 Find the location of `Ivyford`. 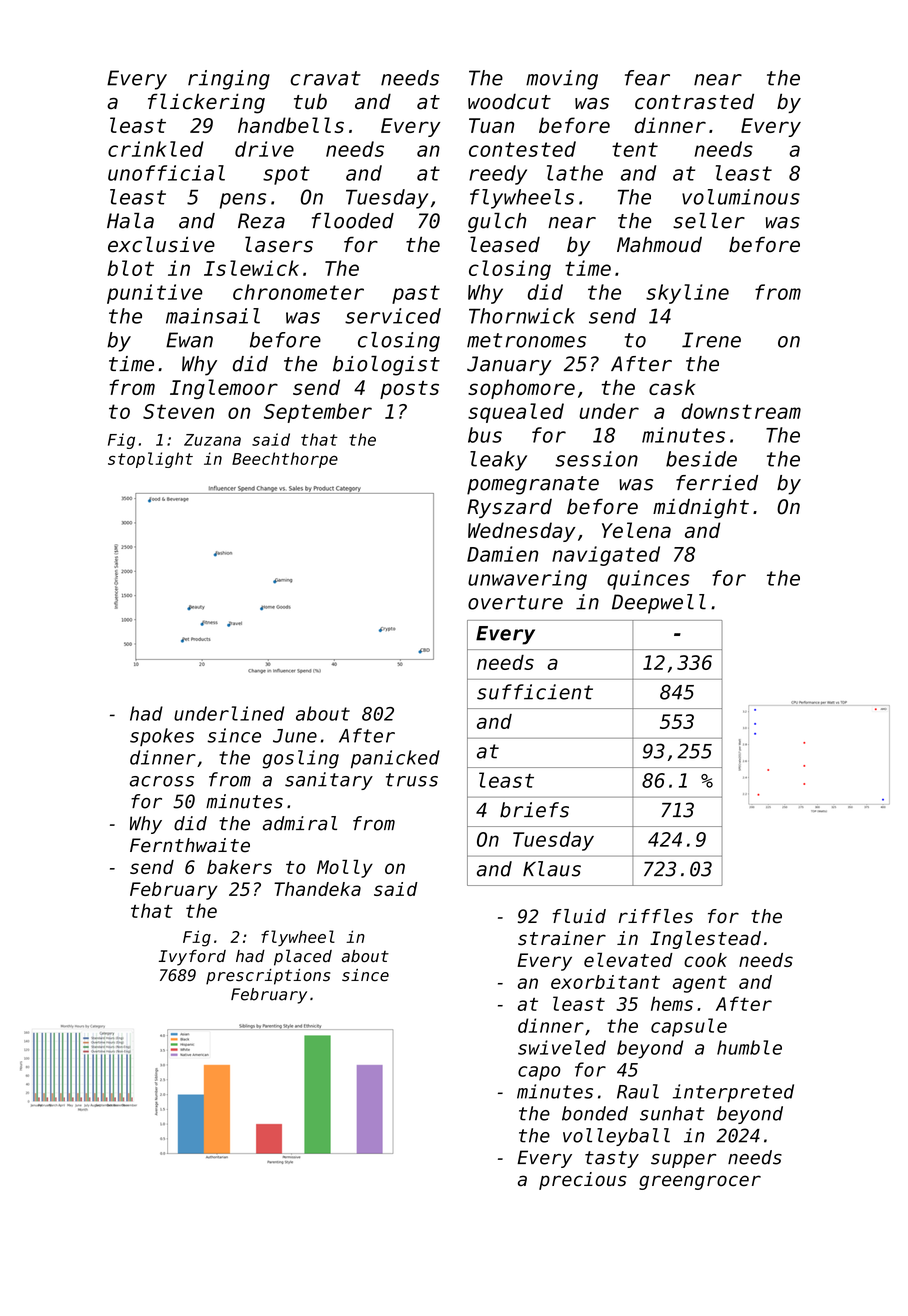

Ivyford is located at coordinates (192, 958).
